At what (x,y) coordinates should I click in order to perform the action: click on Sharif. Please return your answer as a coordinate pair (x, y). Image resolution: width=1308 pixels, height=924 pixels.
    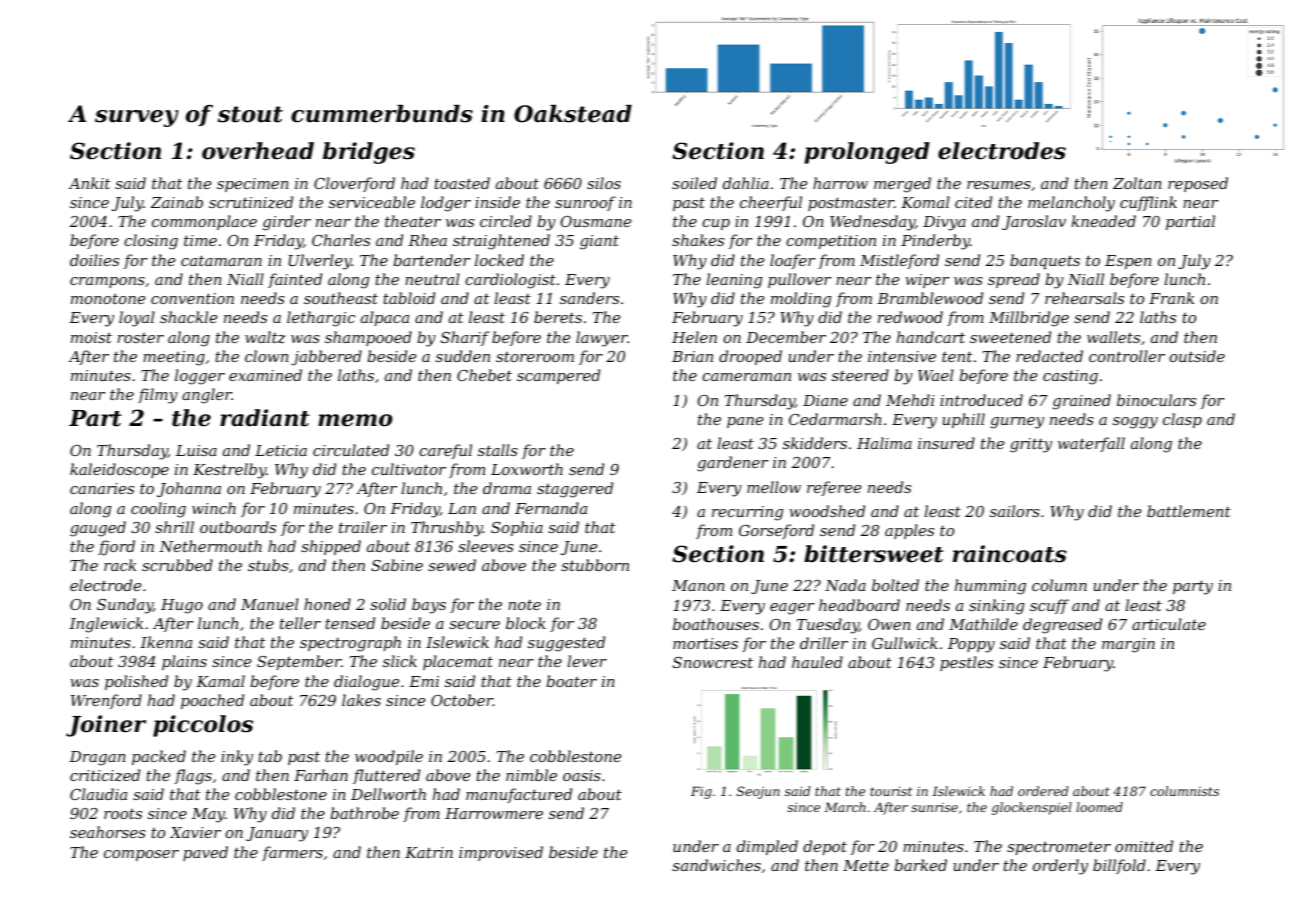
    Looking at the image, I should click on (465, 338).
